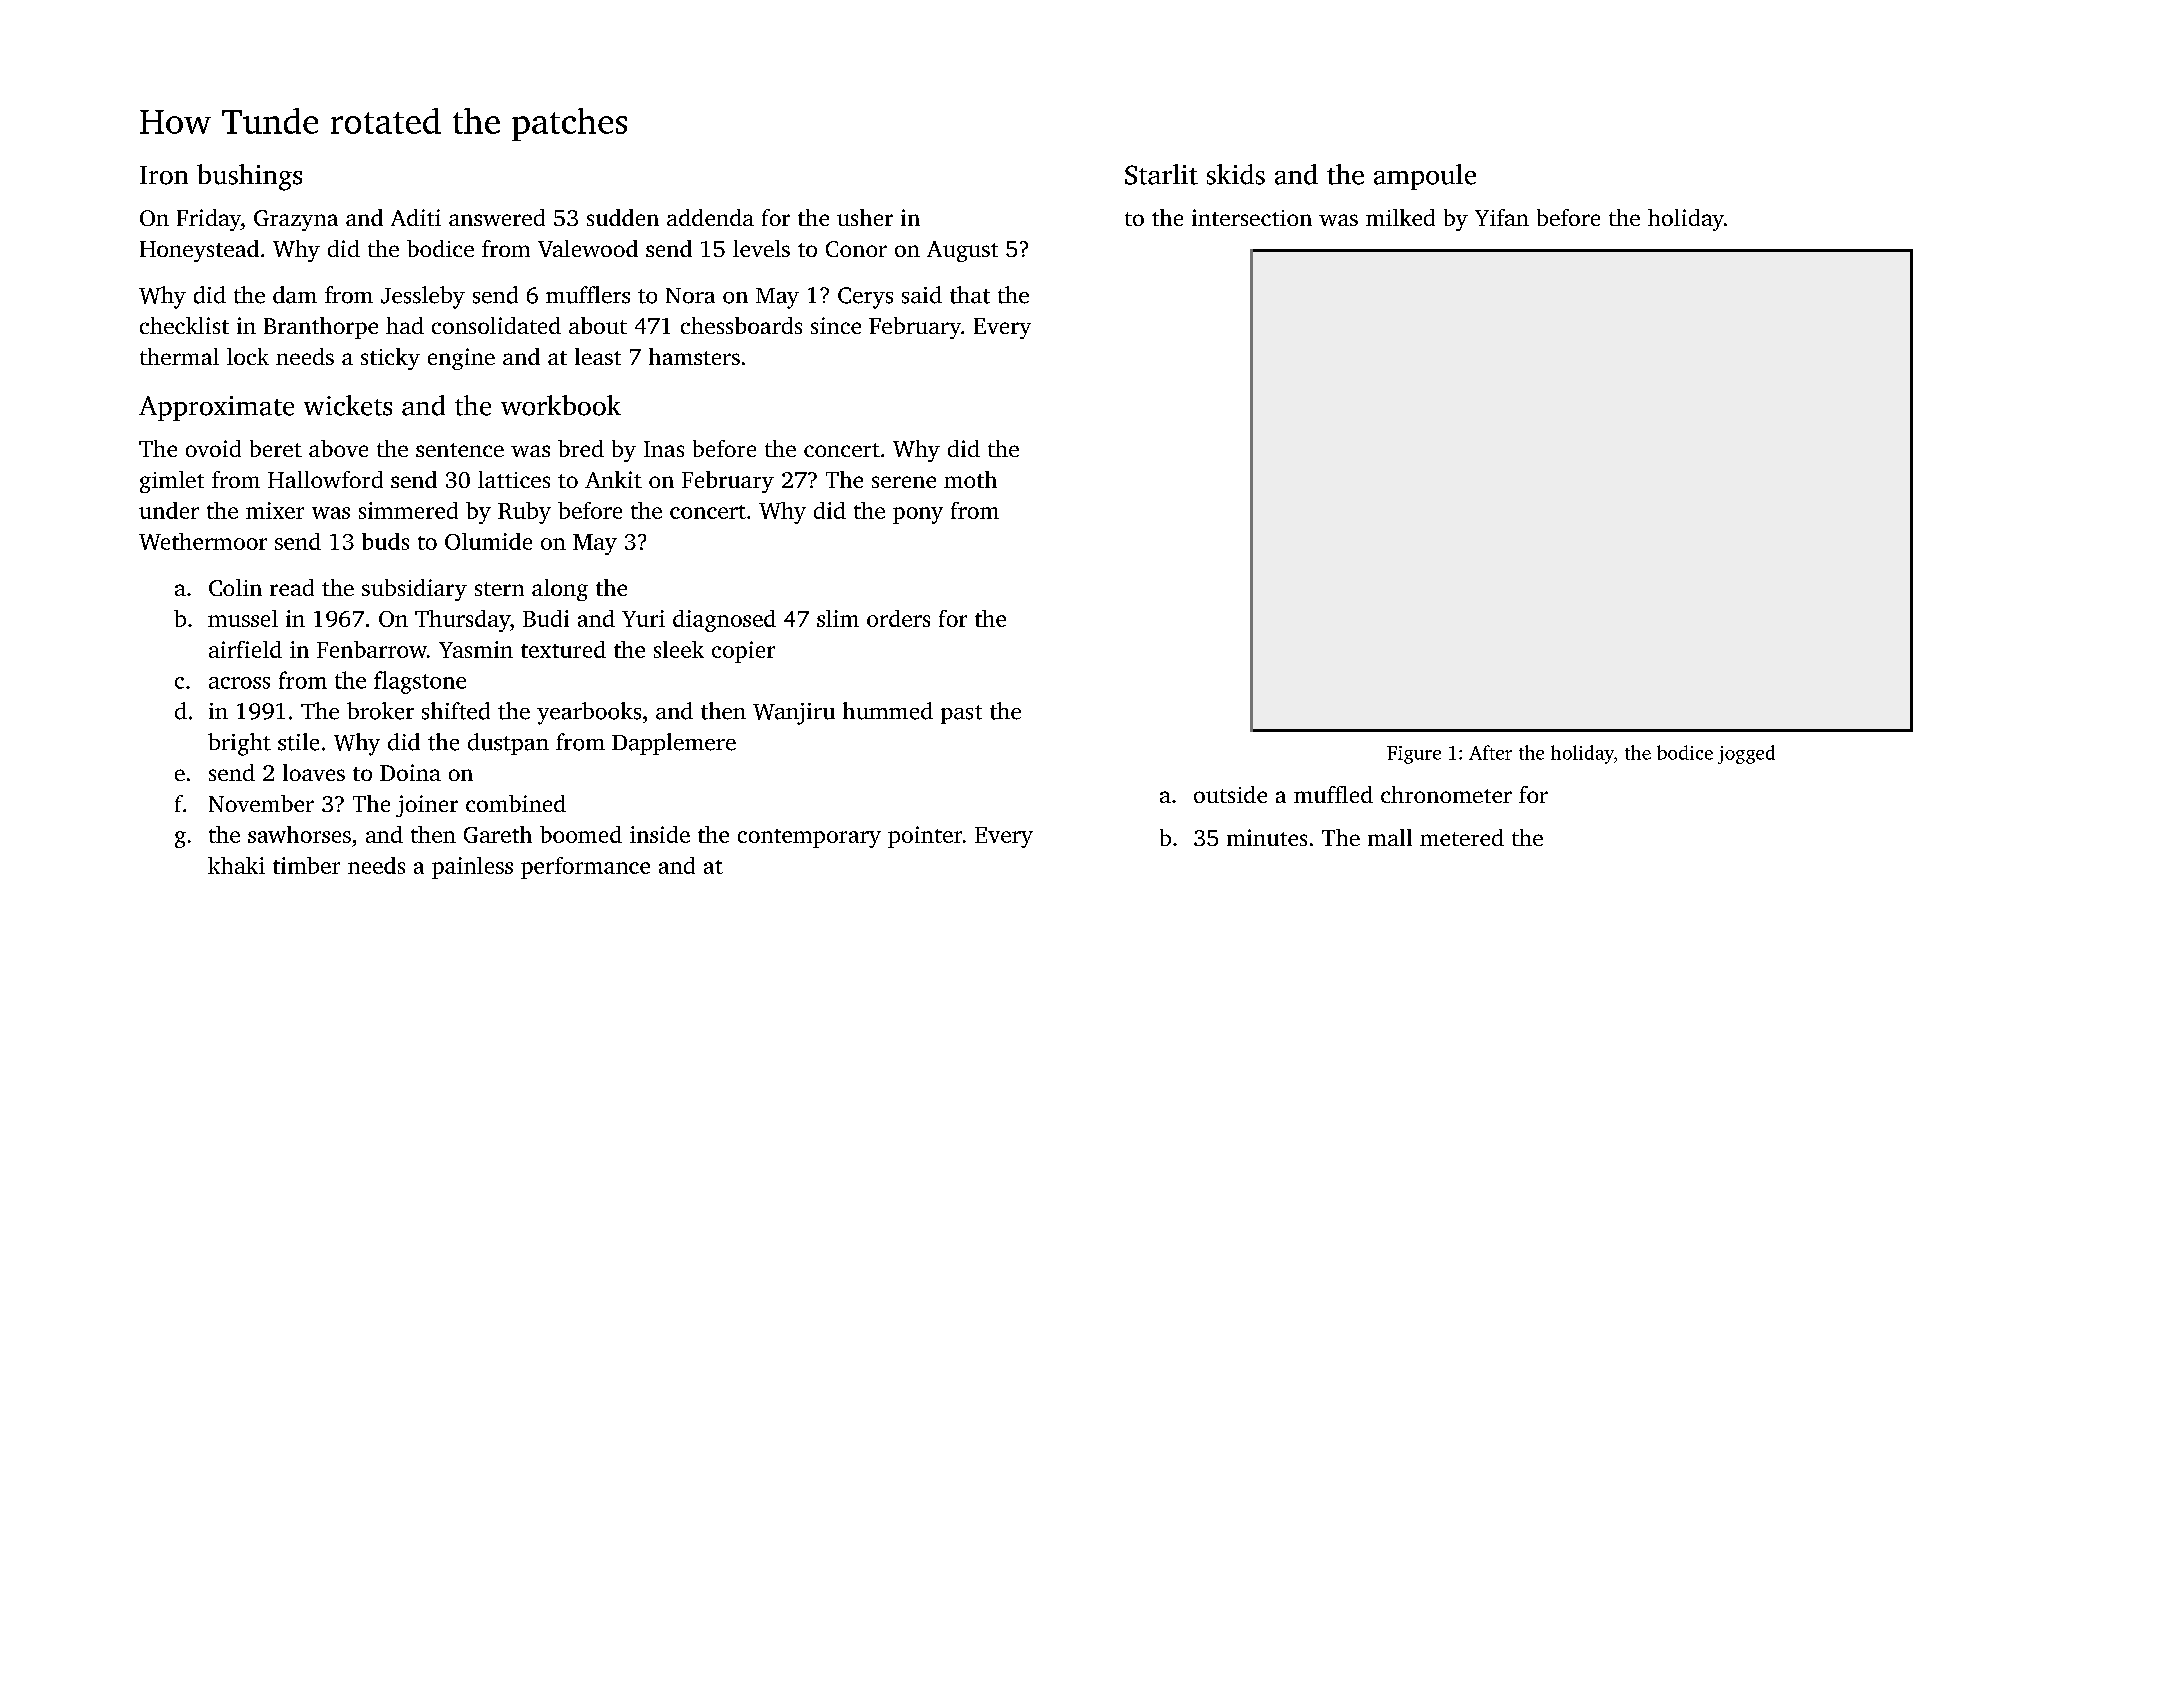  What do you see at coordinates (299, 834) in the image?
I see `sawhorses` at bounding box center [299, 834].
